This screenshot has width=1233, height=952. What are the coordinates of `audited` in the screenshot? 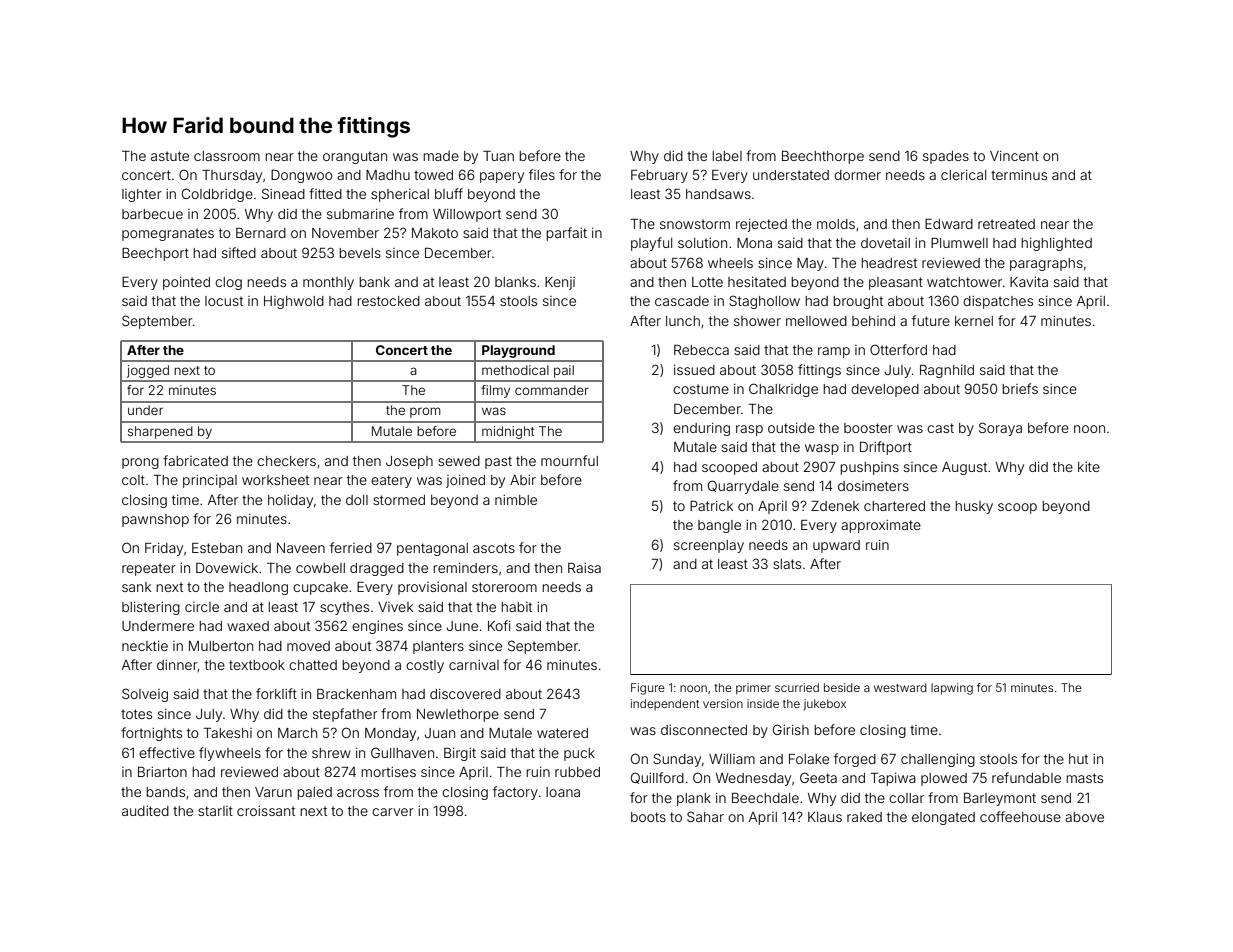 It's located at (145, 811).
